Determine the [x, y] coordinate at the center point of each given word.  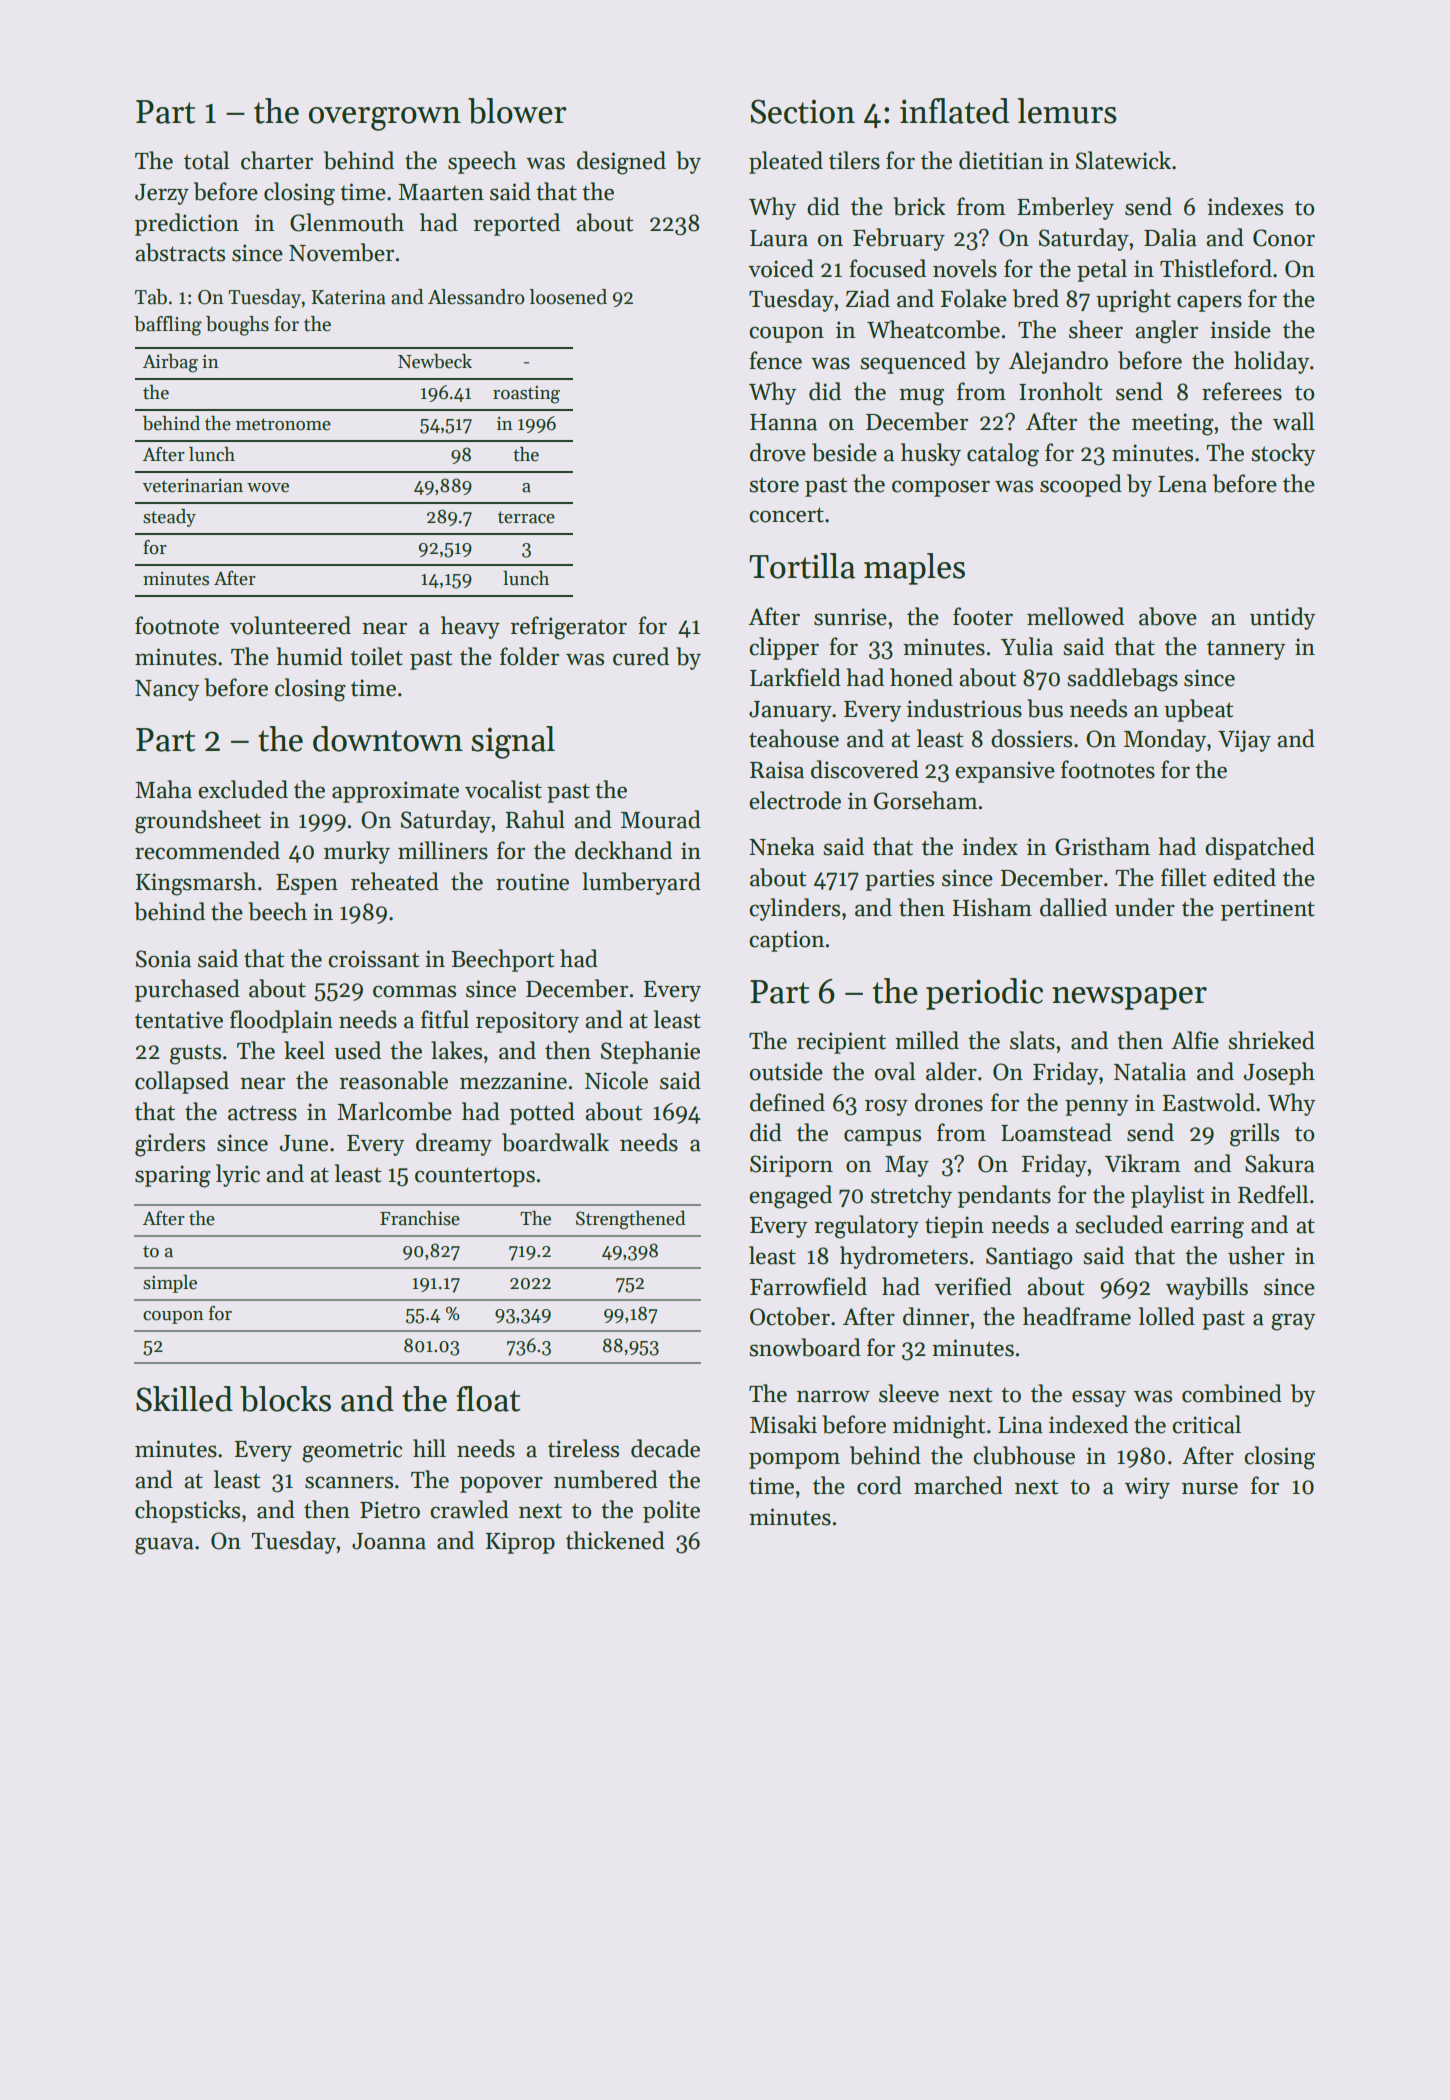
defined [787, 1102]
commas [414, 991]
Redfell [1273, 1194]
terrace [526, 517]
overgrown [385, 119]
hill [429, 1448]
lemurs [1067, 111]
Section [802, 111]
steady [169, 518]
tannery [1246, 650]
